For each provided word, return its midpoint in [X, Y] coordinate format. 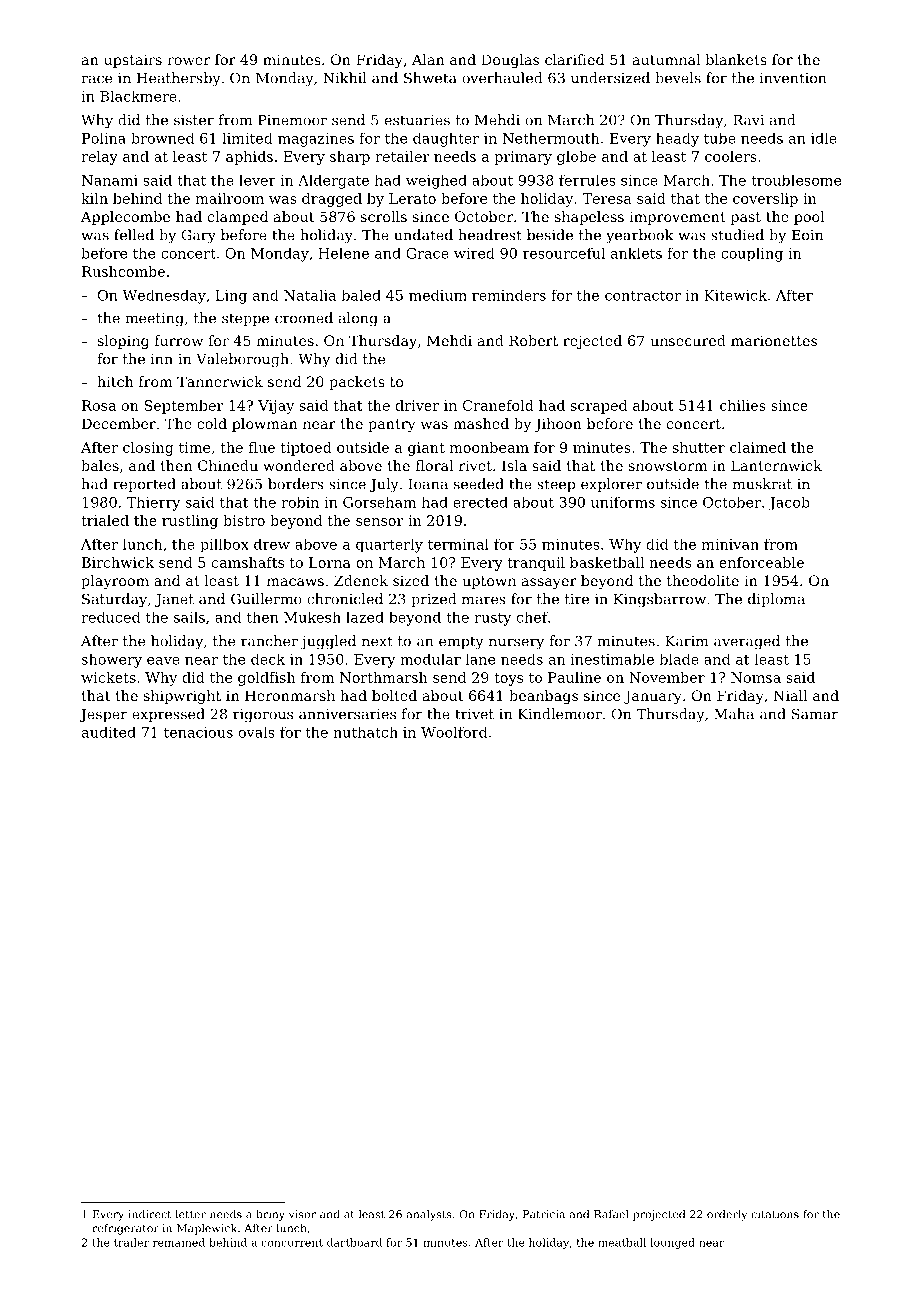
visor [302, 1214]
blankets [736, 59]
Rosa [99, 405]
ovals [257, 732]
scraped [599, 407]
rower [188, 61]
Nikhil [344, 78]
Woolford [454, 732]
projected [659, 1215]
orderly [727, 1215]
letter [190, 1214]
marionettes [774, 340]
